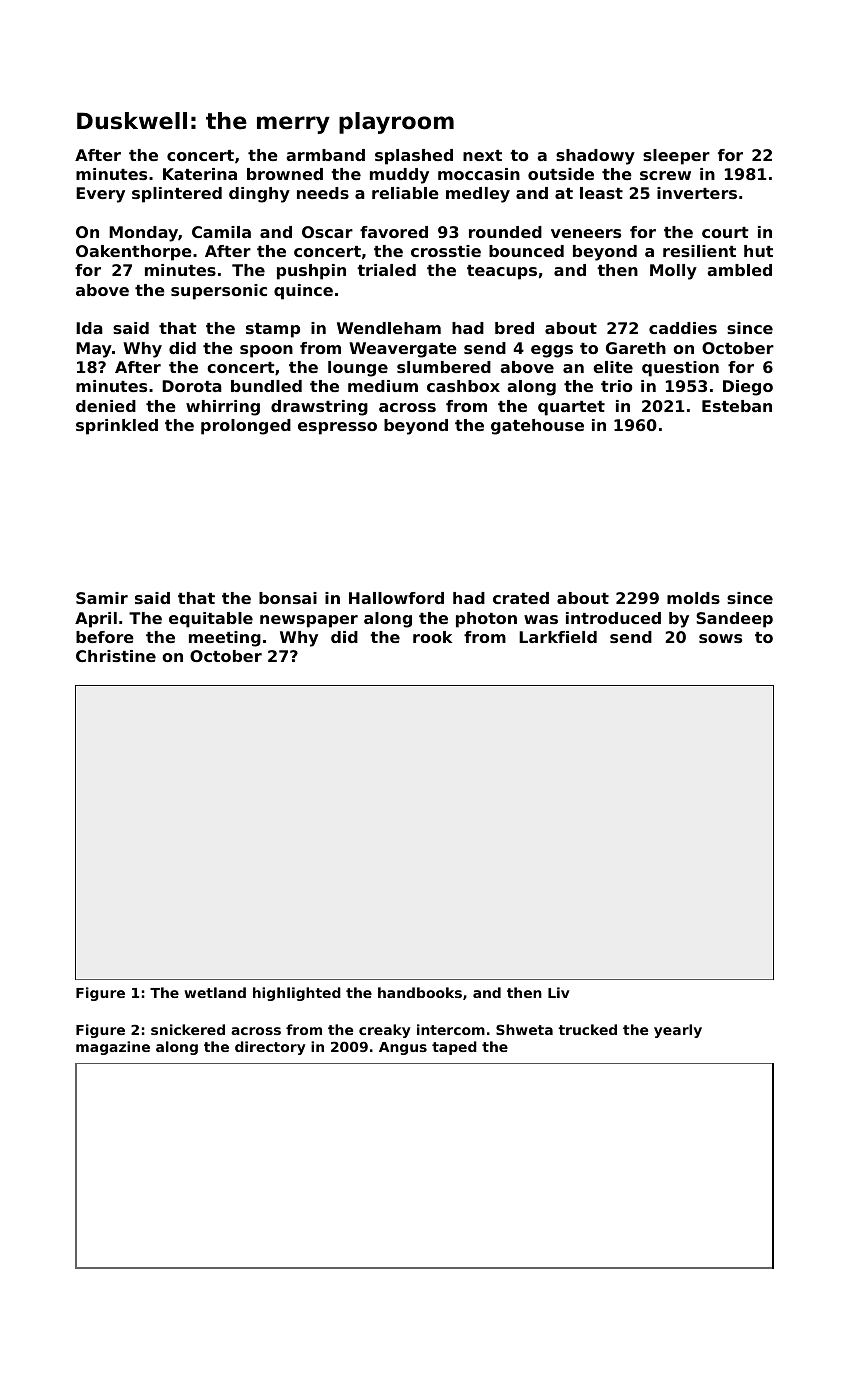 This screenshot has height=1400, width=849. I want to click on Christine, so click(116, 656).
